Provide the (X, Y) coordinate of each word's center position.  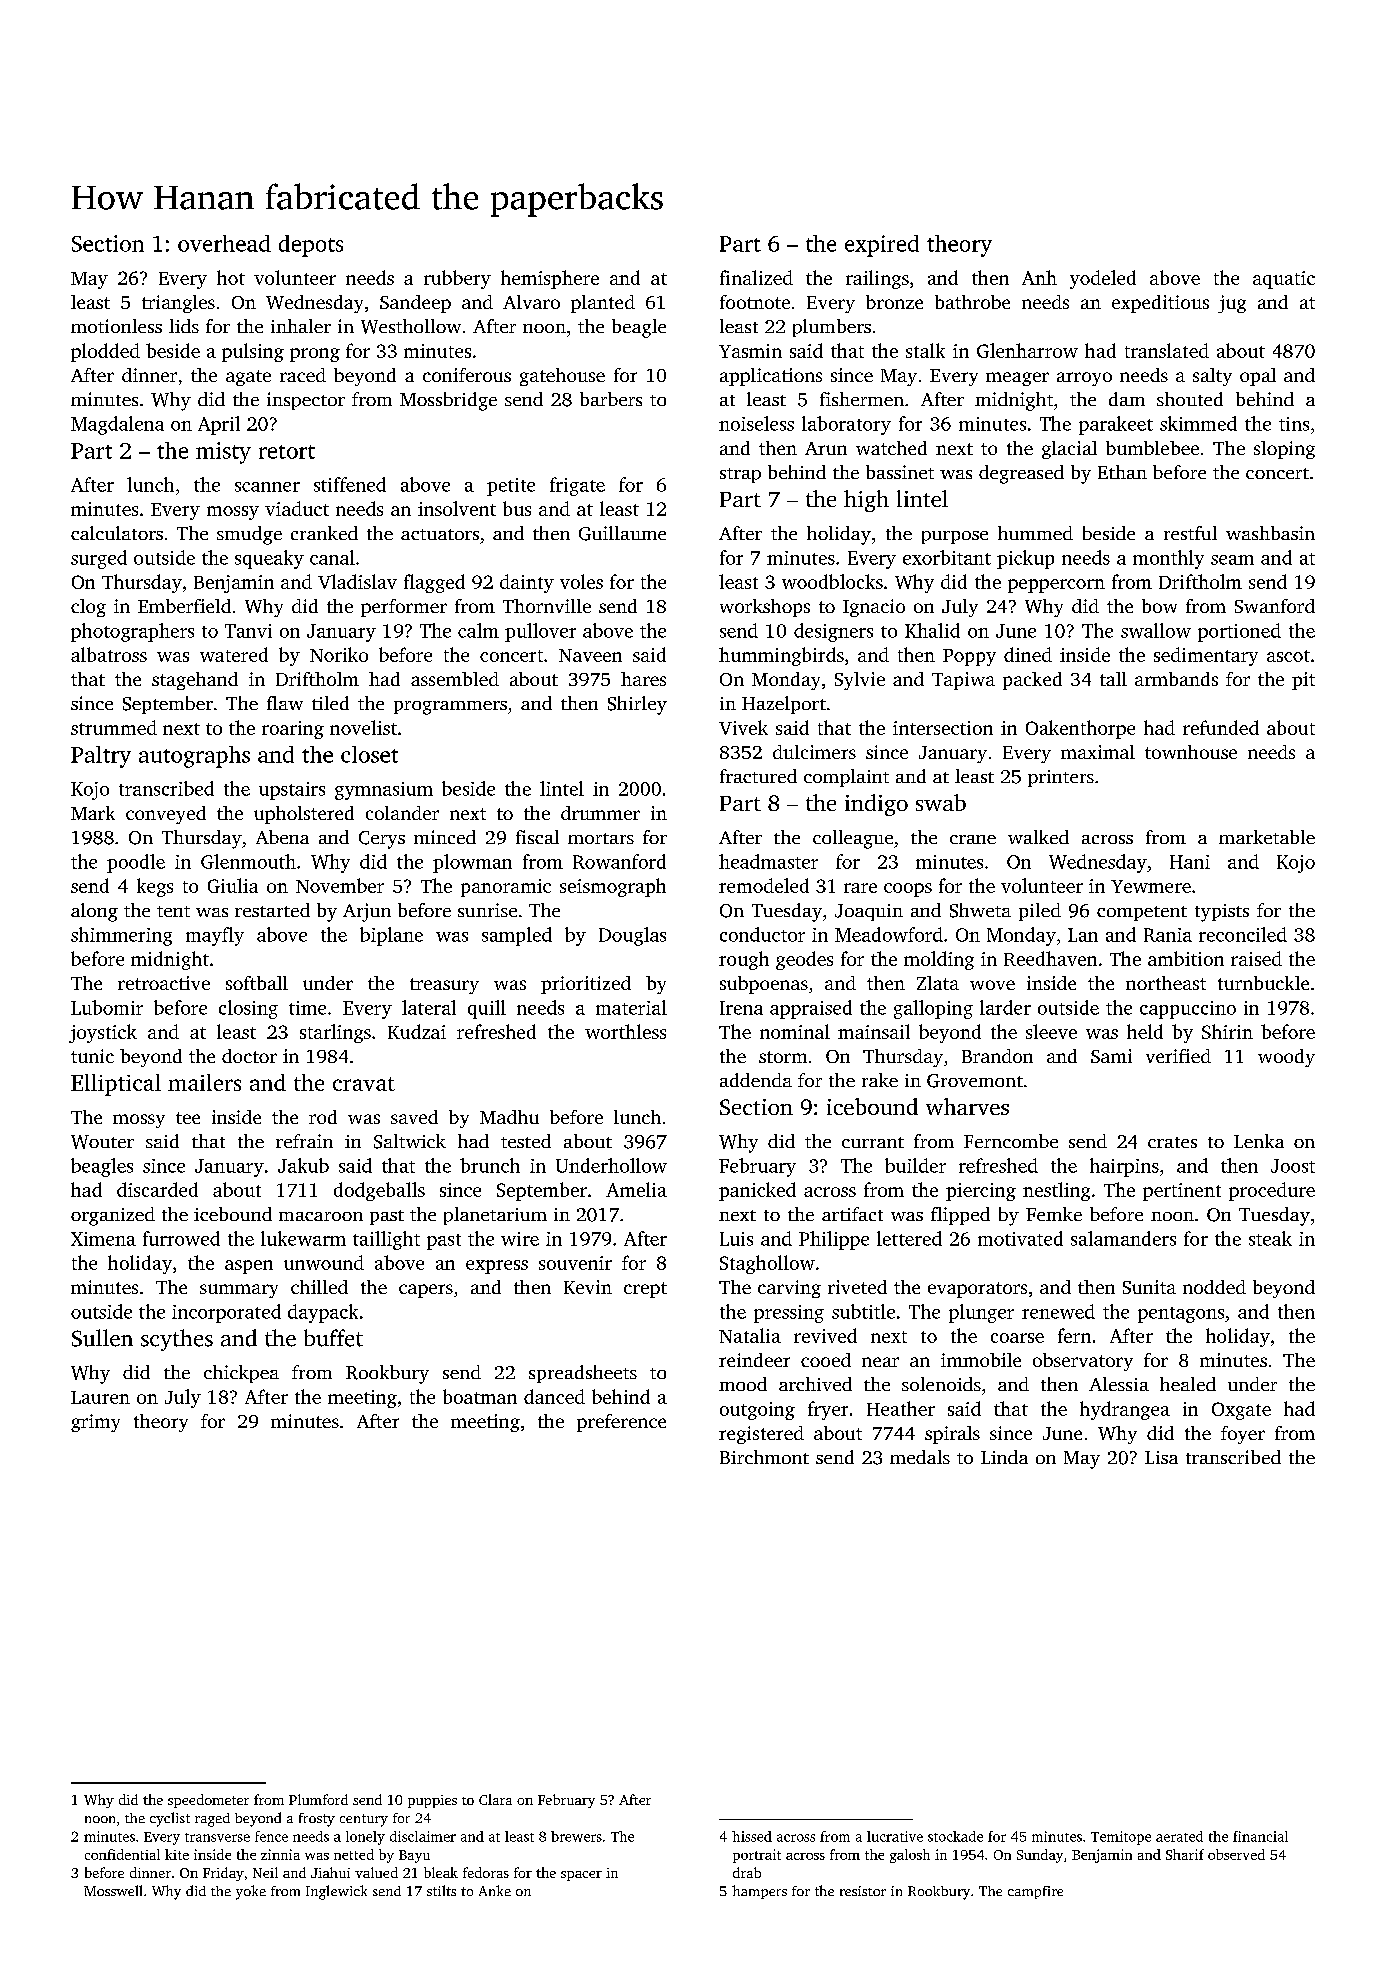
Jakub (303, 1165)
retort (287, 452)
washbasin (1270, 533)
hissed (752, 1836)
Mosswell (113, 1890)
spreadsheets (583, 1374)
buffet (333, 1338)
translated (1167, 350)
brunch (490, 1165)
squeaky (269, 559)
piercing (981, 1192)
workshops (765, 608)
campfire (1035, 1892)
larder (1005, 1007)
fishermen (862, 399)
